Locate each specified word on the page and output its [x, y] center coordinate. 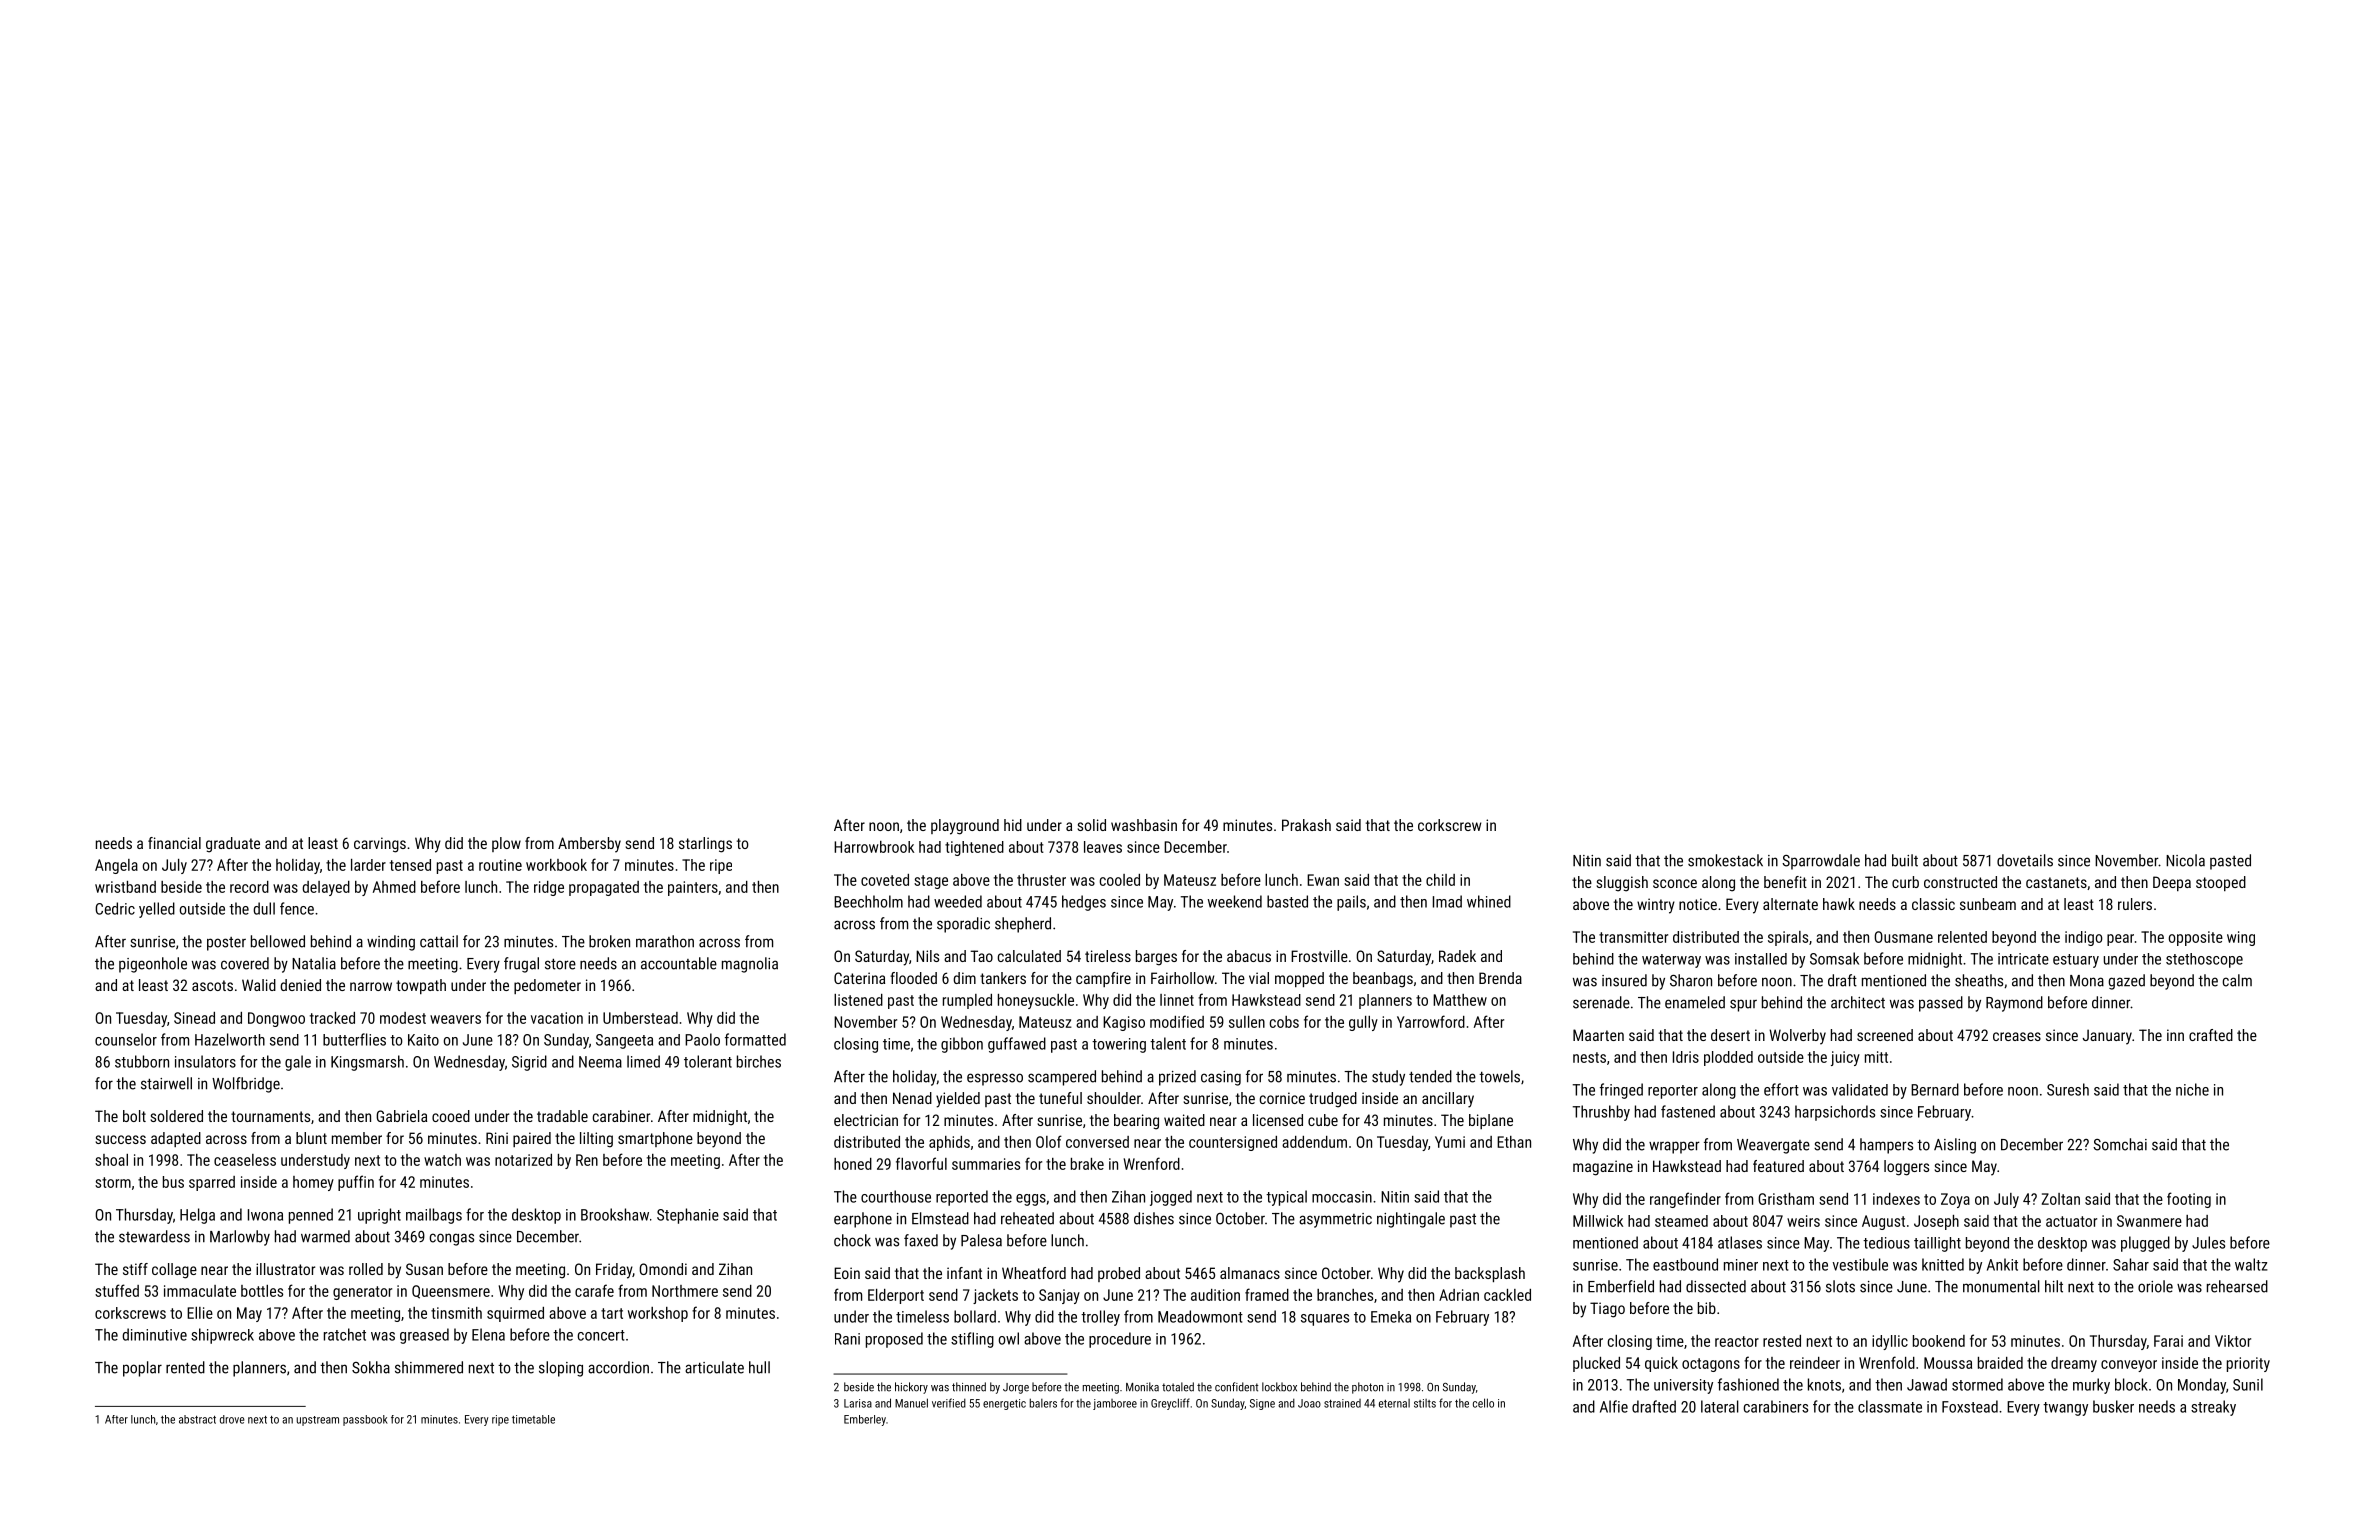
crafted [2211, 1035]
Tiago [1607, 1310]
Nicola [2185, 860]
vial [1259, 978]
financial [174, 843]
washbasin [1144, 825]
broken [609, 941]
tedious [1886, 1243]
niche [2192, 1089]
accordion [618, 1367]
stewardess [154, 1236]
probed [1119, 1274]
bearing [1136, 1122]
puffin [356, 1183]
